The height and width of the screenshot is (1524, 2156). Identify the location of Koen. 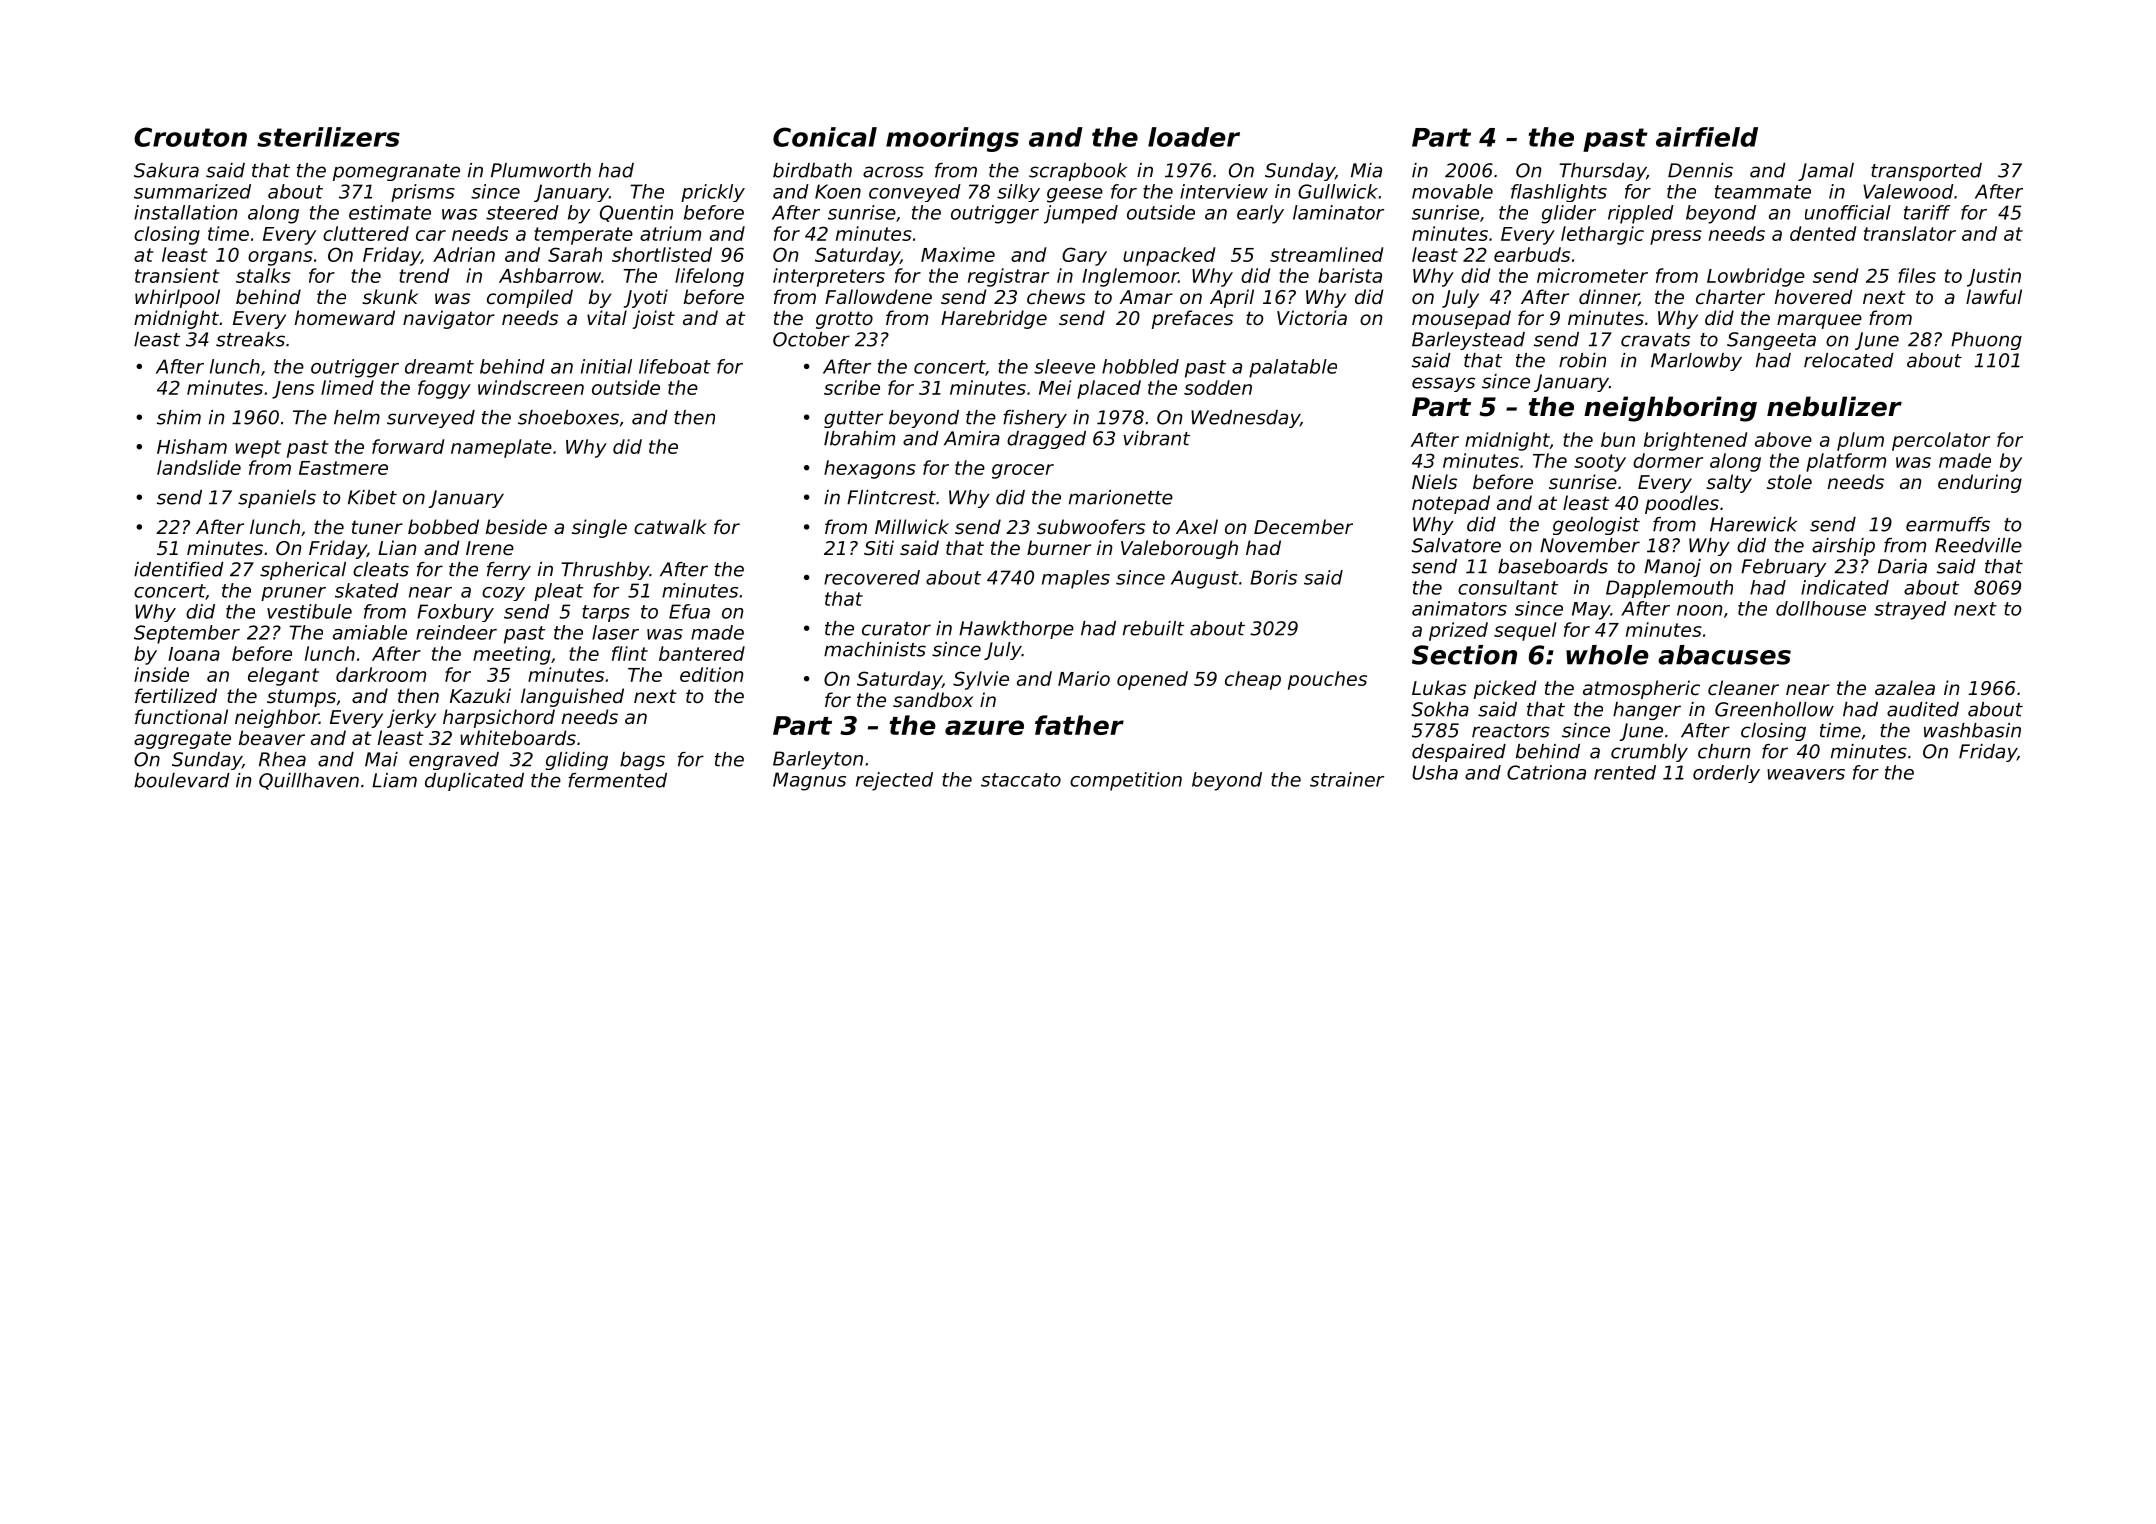
(838, 191).
